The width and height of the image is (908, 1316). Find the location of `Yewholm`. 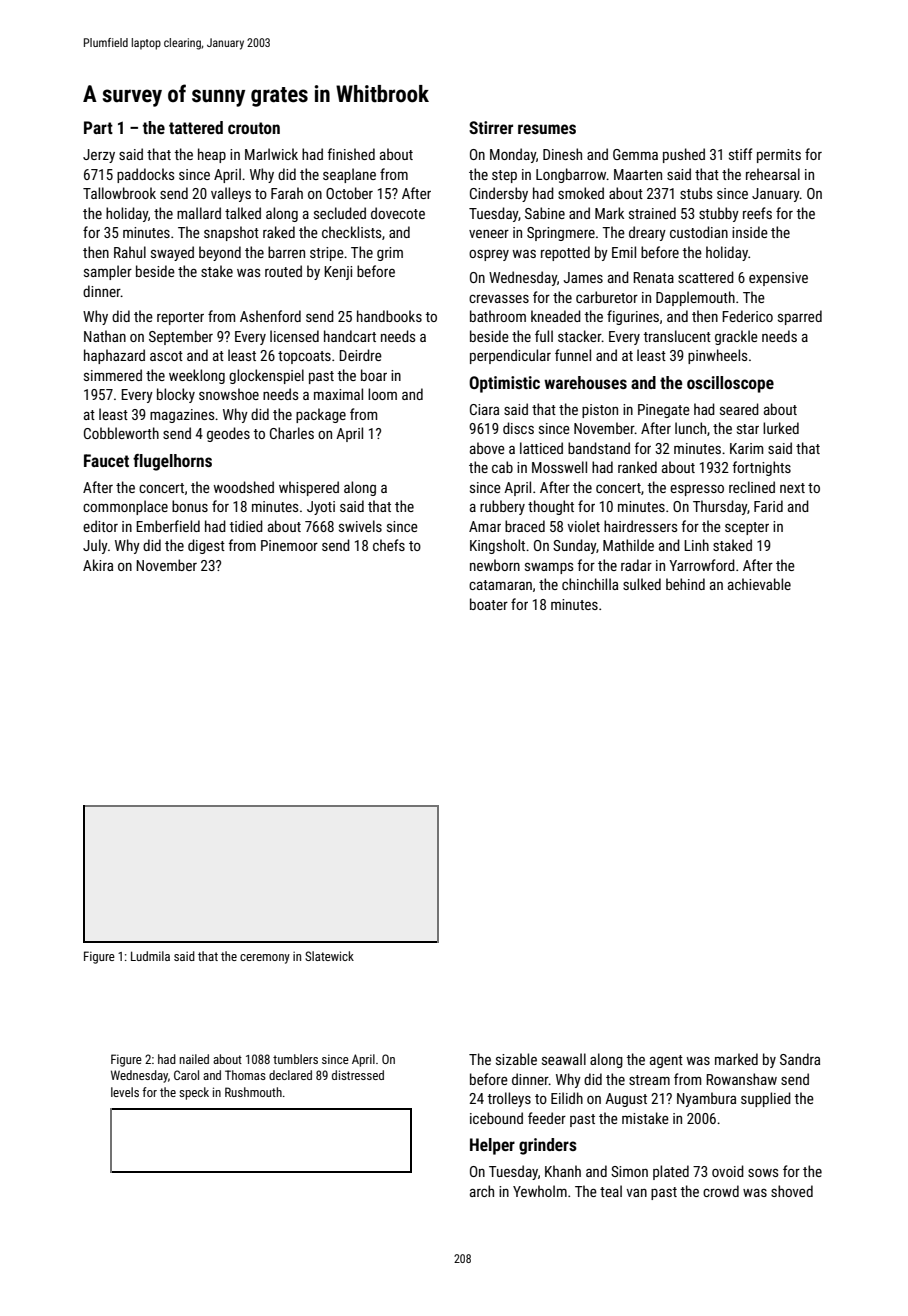

Yewholm is located at coordinates (540, 1191).
